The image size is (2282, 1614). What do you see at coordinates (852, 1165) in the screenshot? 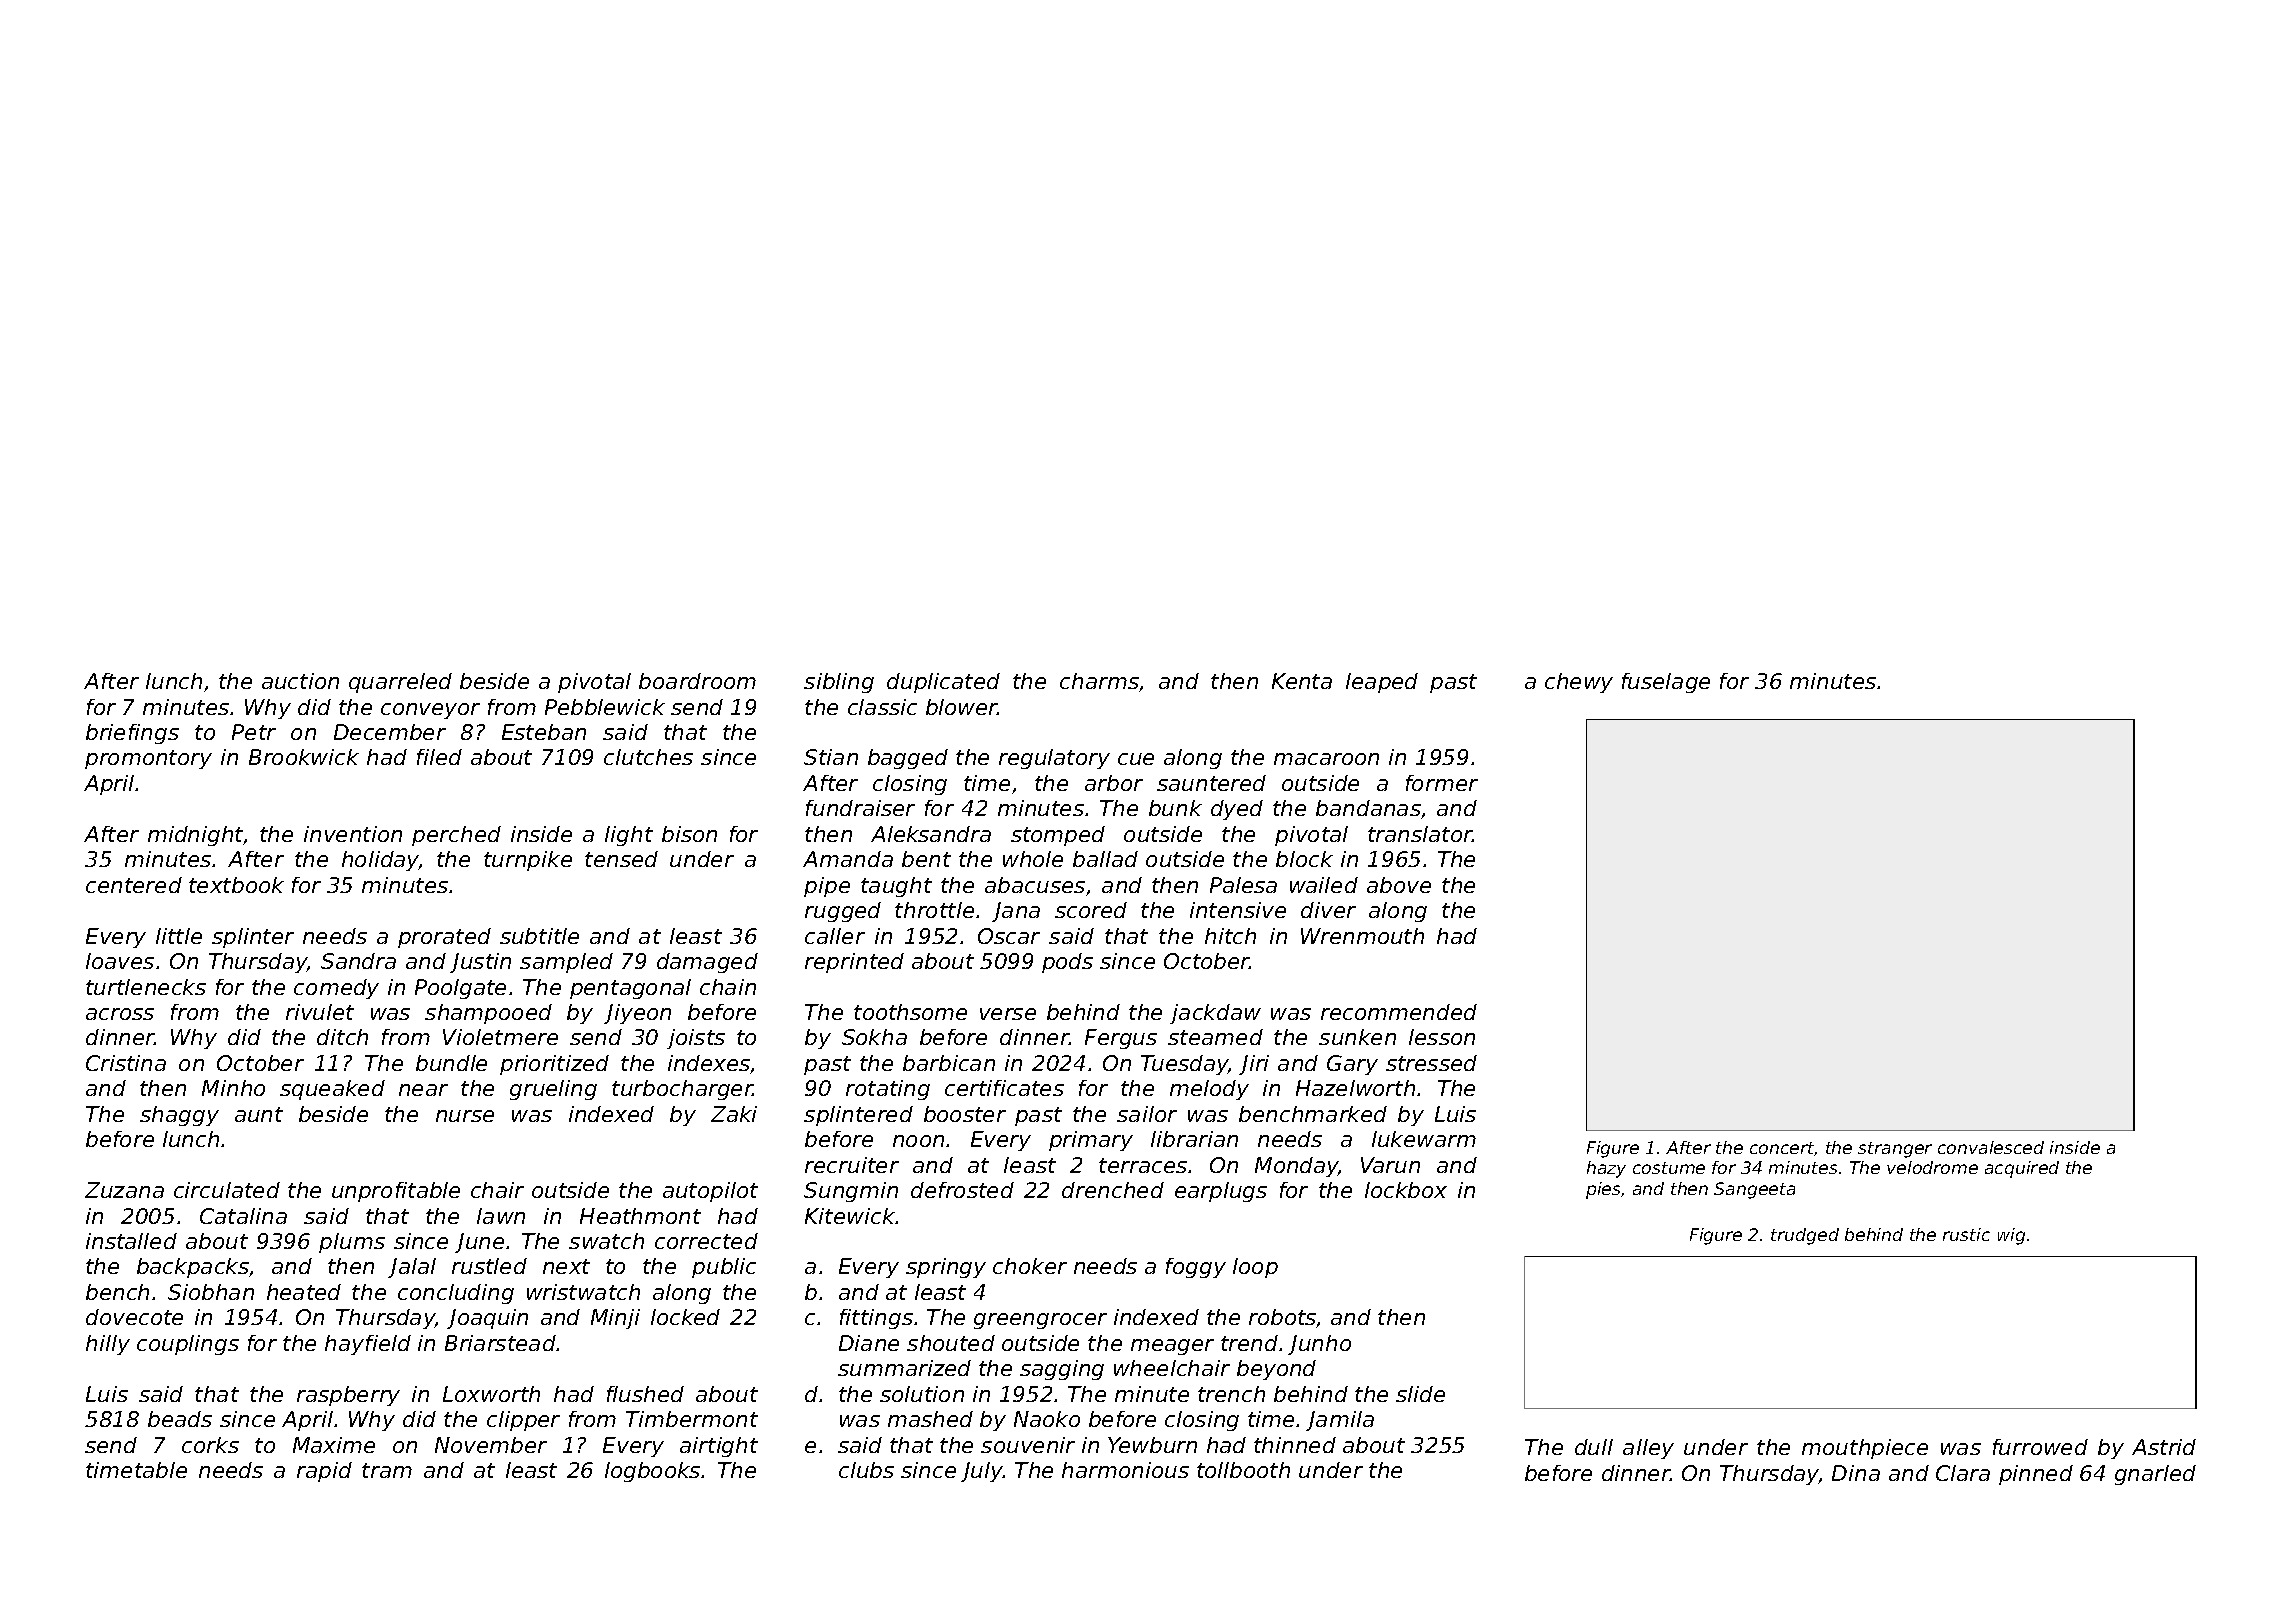
I see `recruiter` at bounding box center [852, 1165].
